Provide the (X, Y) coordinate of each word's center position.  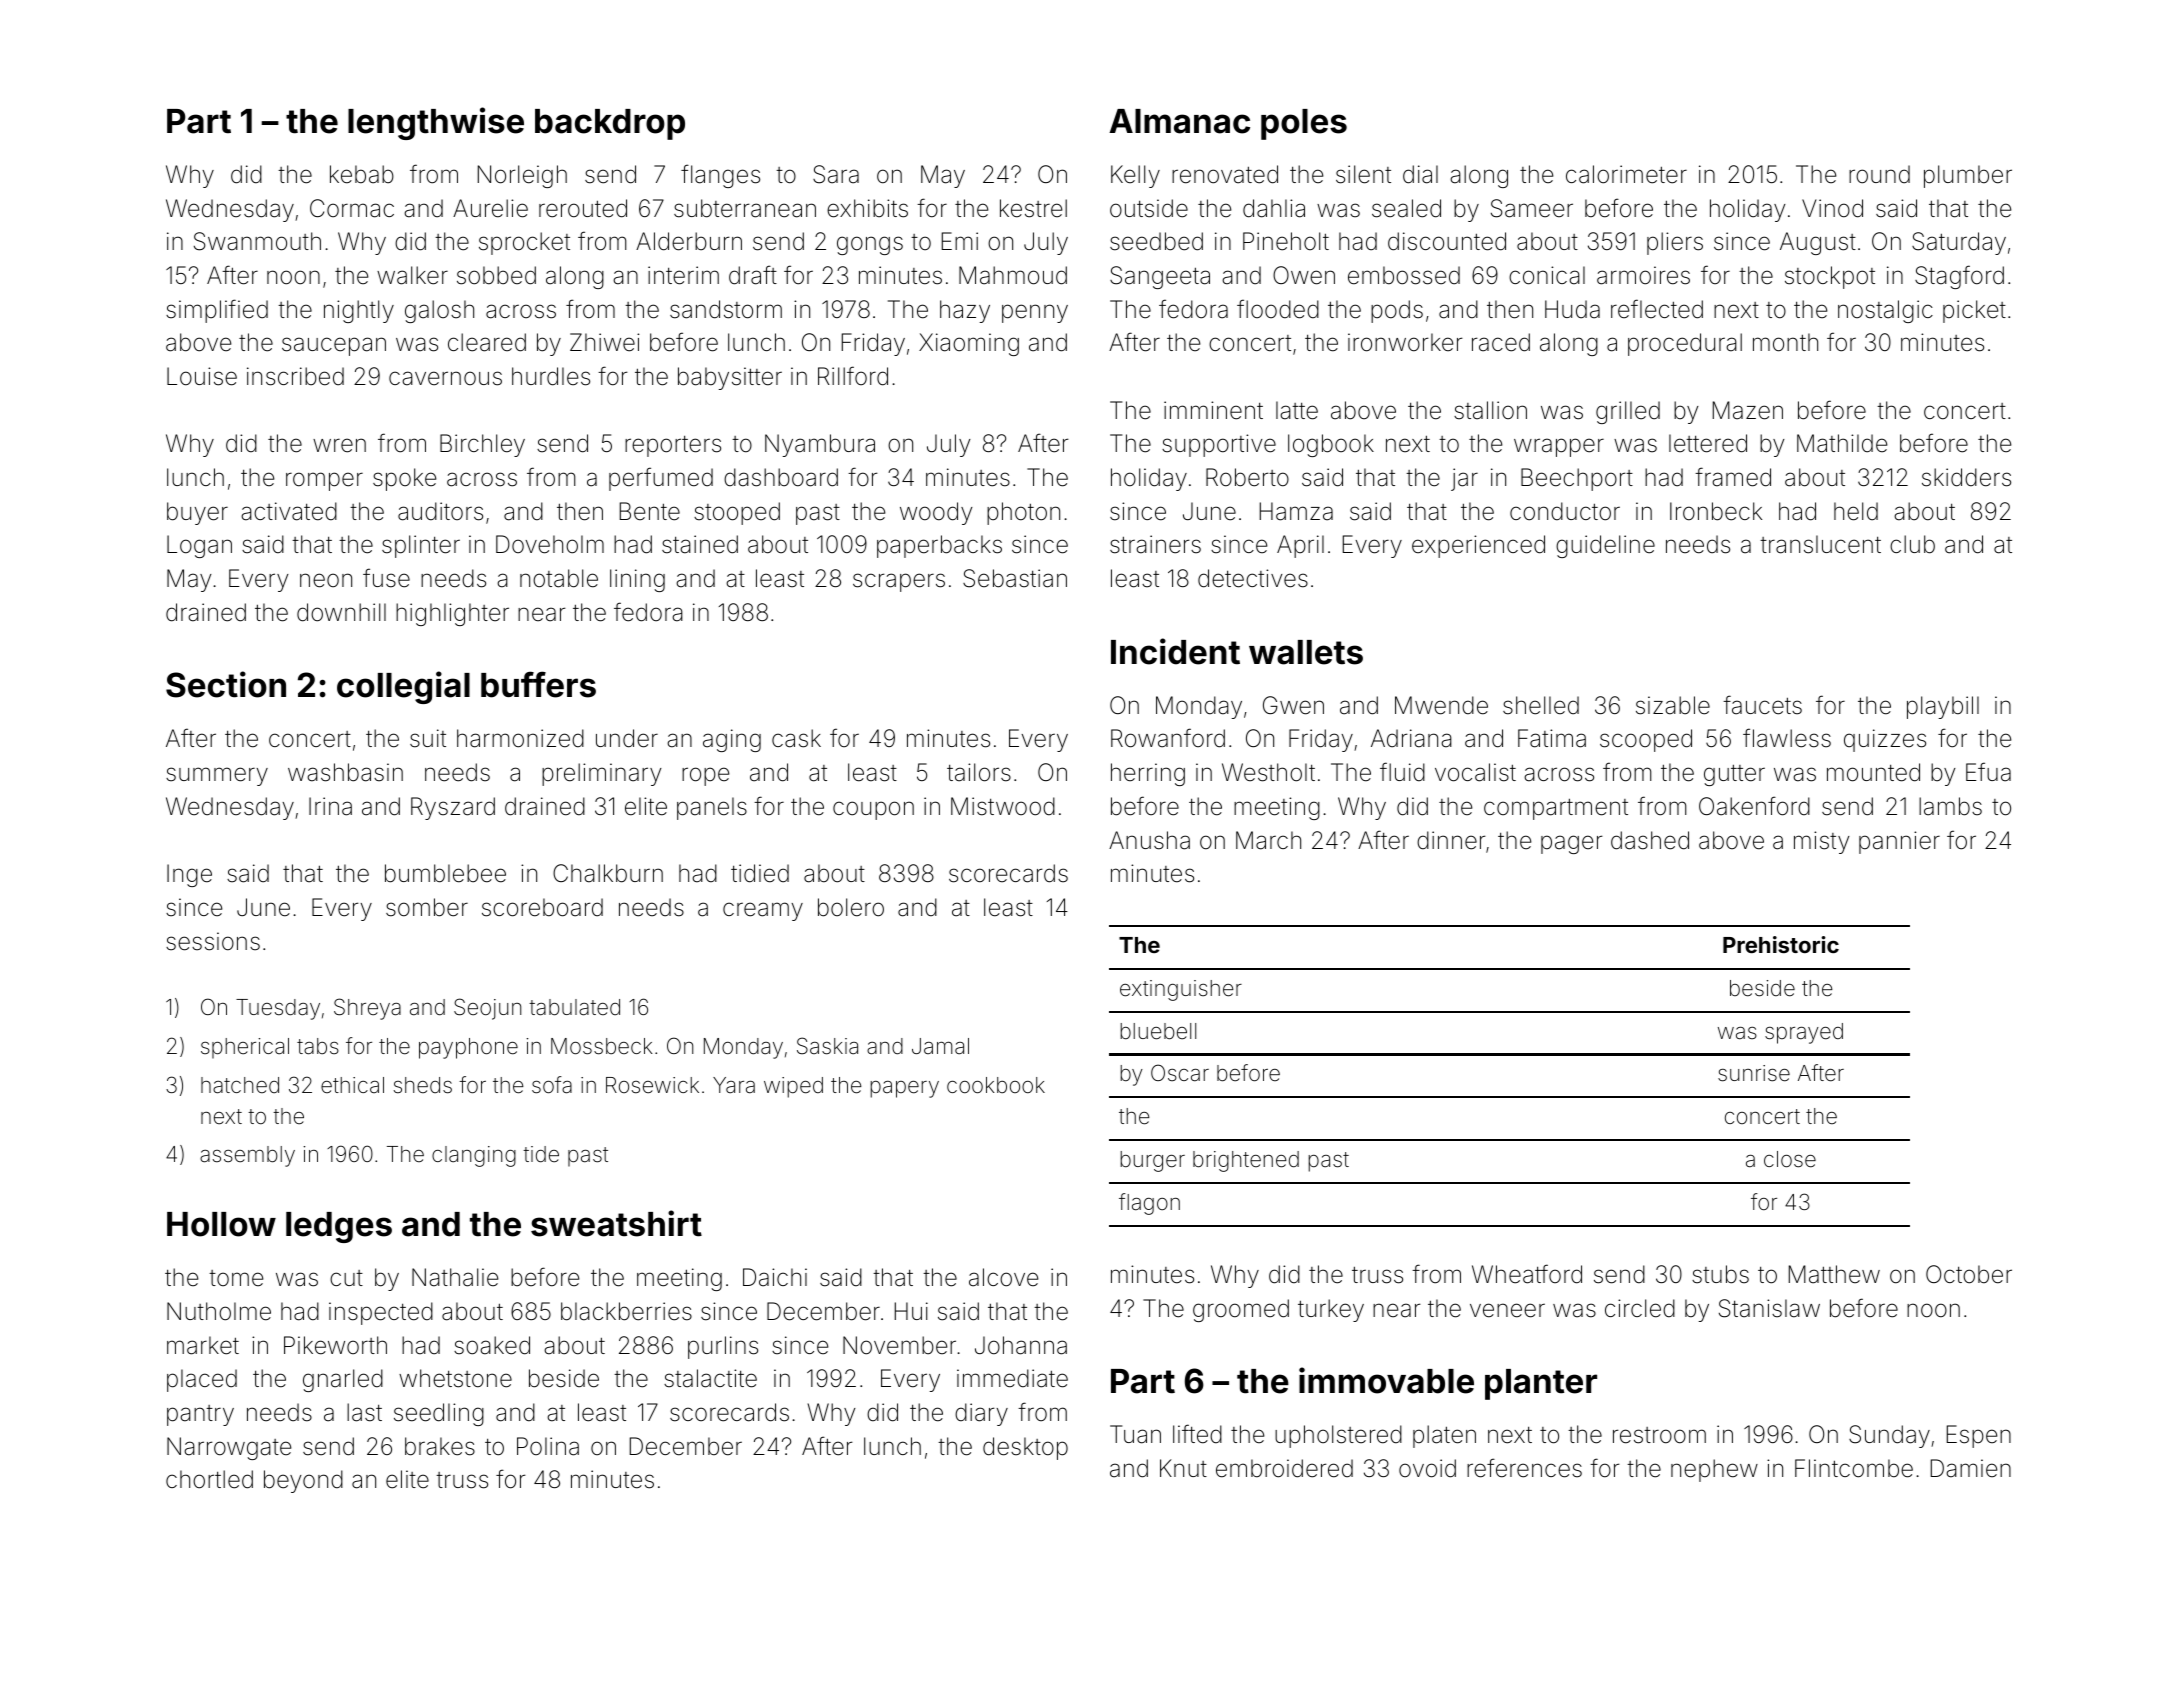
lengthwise (436, 123)
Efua (1988, 772)
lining (637, 580)
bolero (851, 907)
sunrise (1754, 1073)
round (1879, 174)
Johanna (1021, 1345)
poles (1304, 124)
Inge (189, 875)
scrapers (899, 582)
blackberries (626, 1311)
